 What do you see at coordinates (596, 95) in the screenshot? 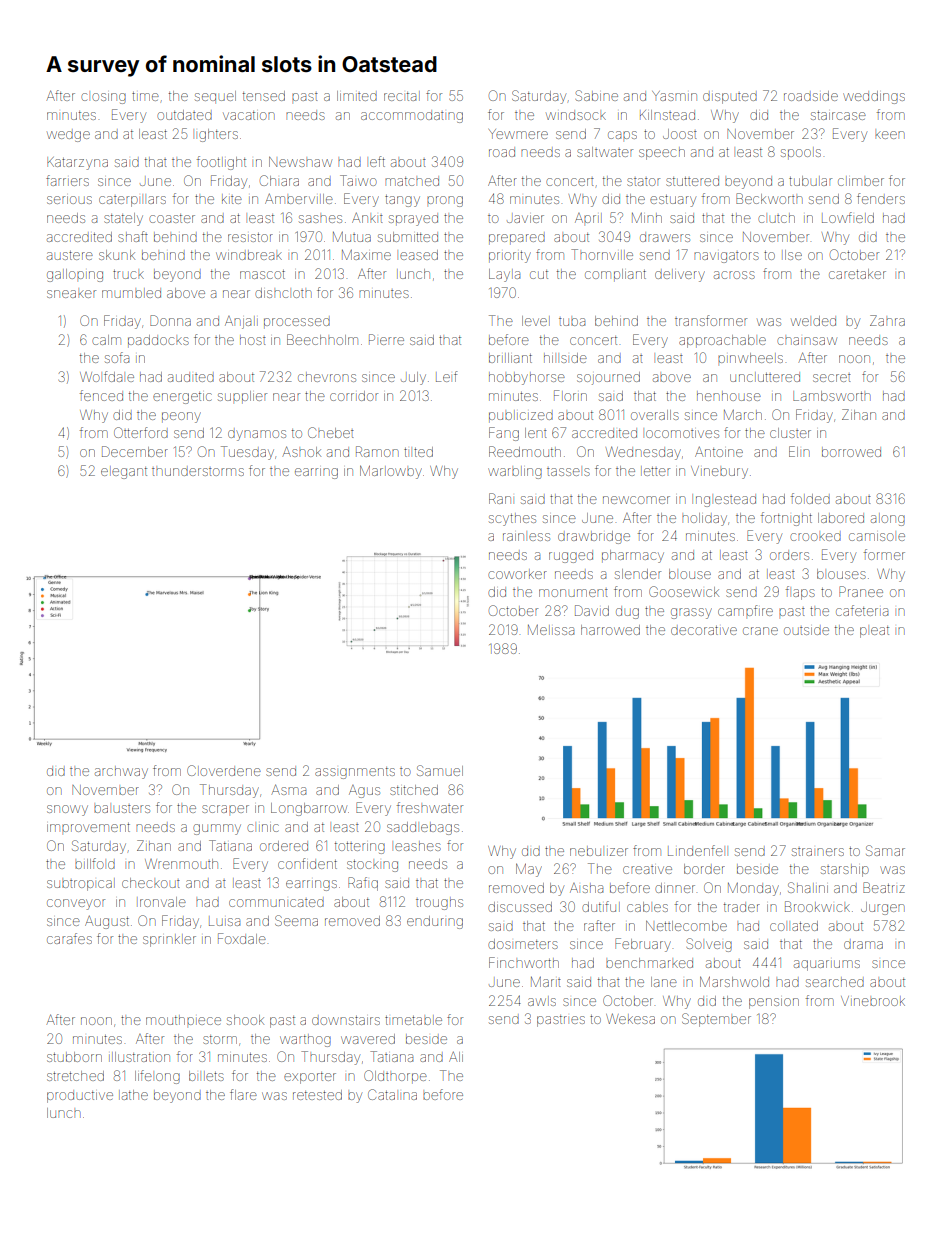
I see `Sabine` at bounding box center [596, 95].
